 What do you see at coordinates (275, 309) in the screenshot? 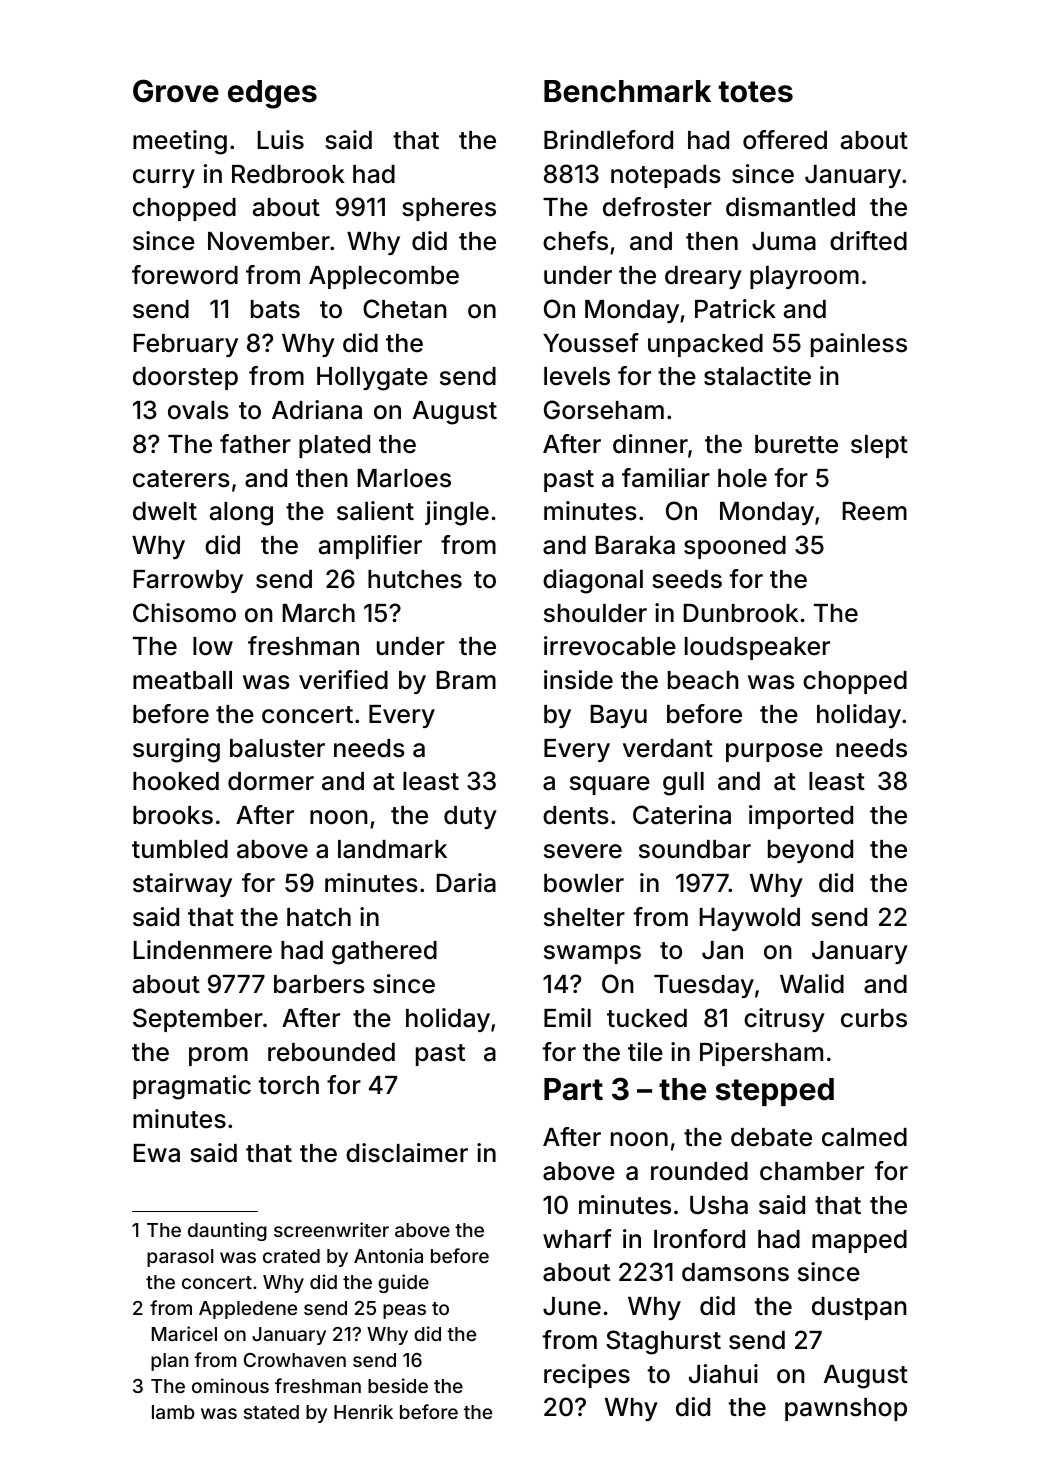
I see `bats` at bounding box center [275, 309].
